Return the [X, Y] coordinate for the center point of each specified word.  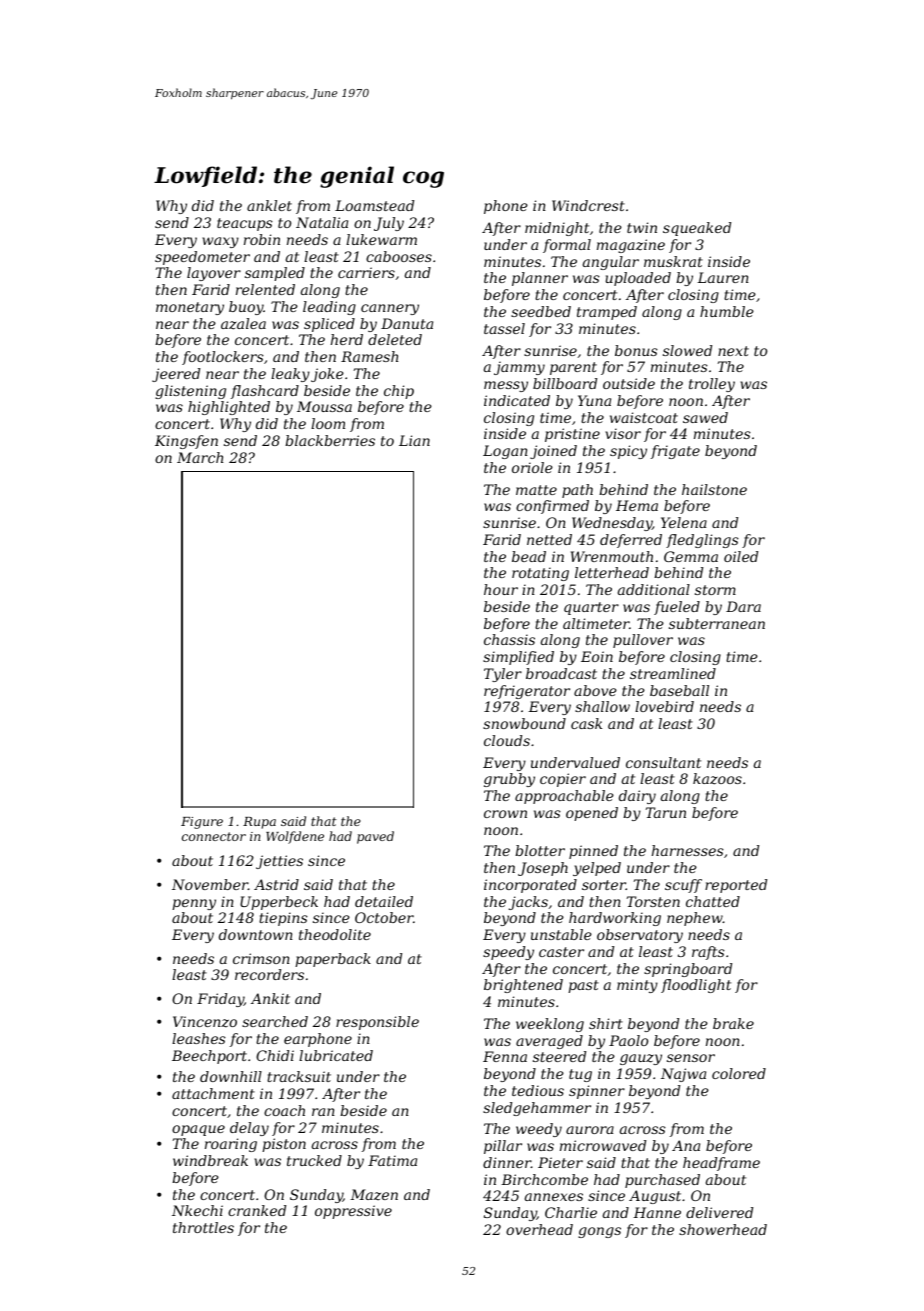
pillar [503, 1147]
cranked [257, 1210]
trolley [712, 385]
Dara [743, 606]
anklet [269, 205]
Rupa [259, 823]
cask [586, 723]
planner [540, 279]
